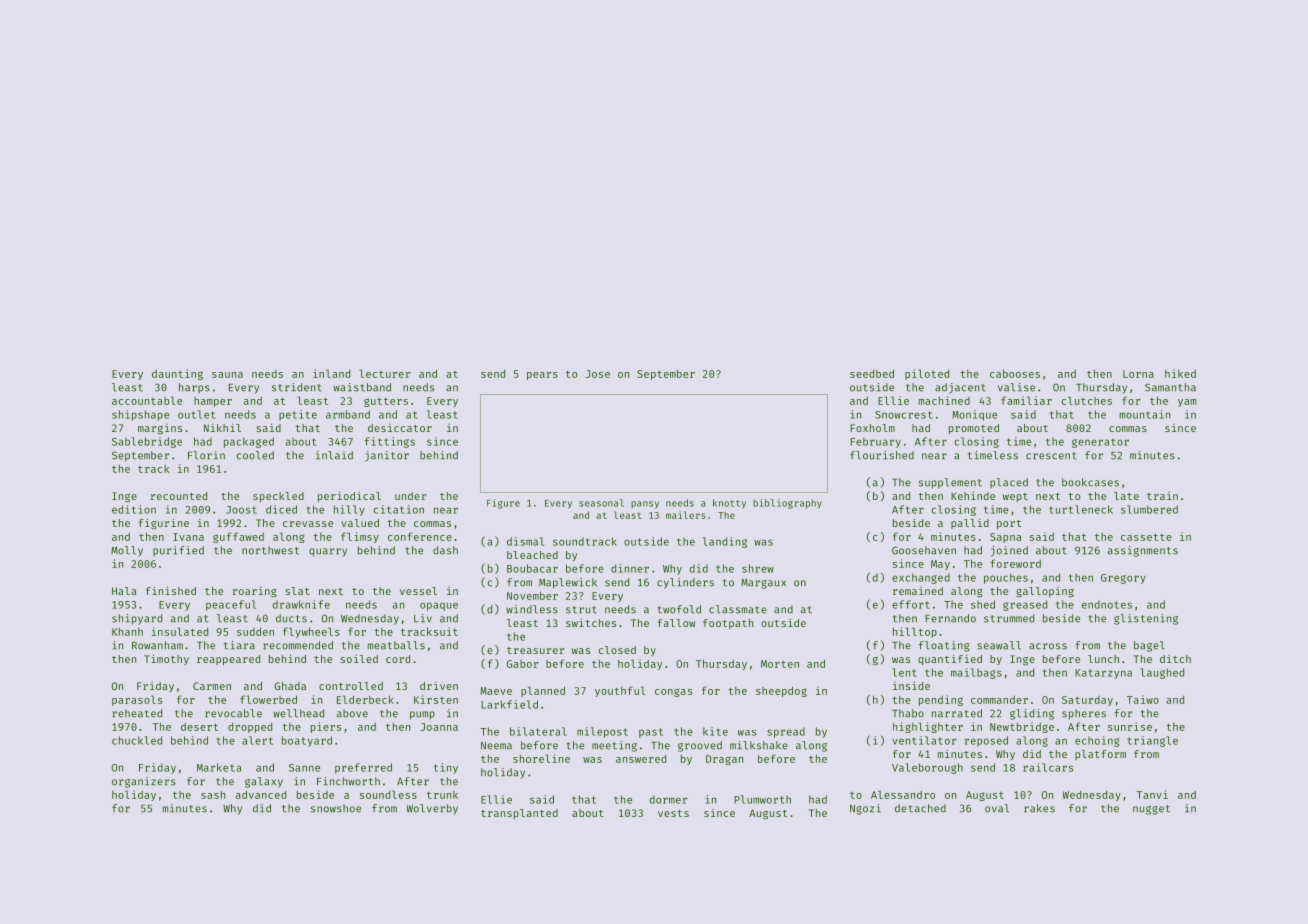 Image resolution: width=1308 pixels, height=924 pixels. I want to click on milkshake, so click(759, 745).
